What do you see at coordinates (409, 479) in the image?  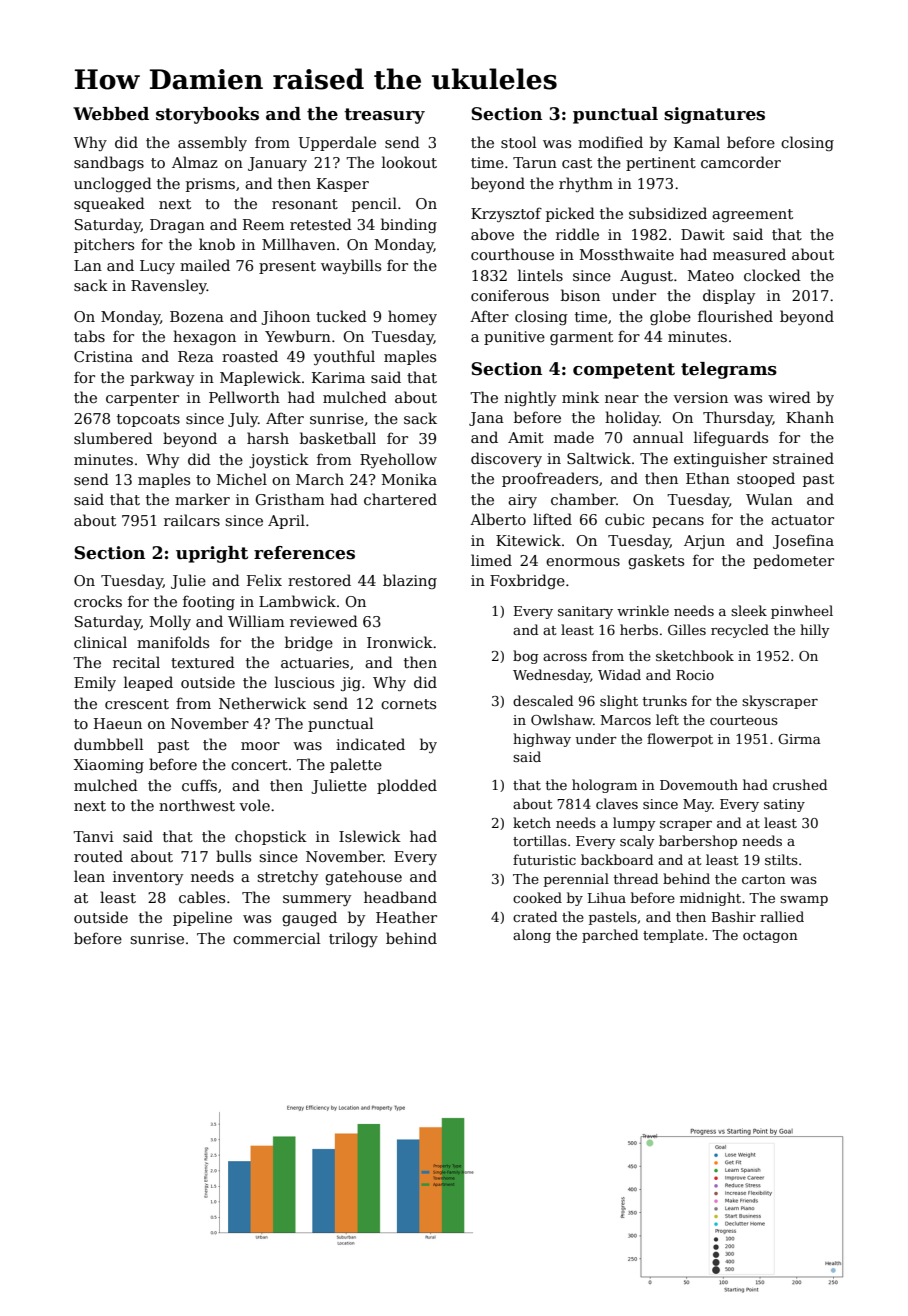 I see `Monika` at bounding box center [409, 479].
